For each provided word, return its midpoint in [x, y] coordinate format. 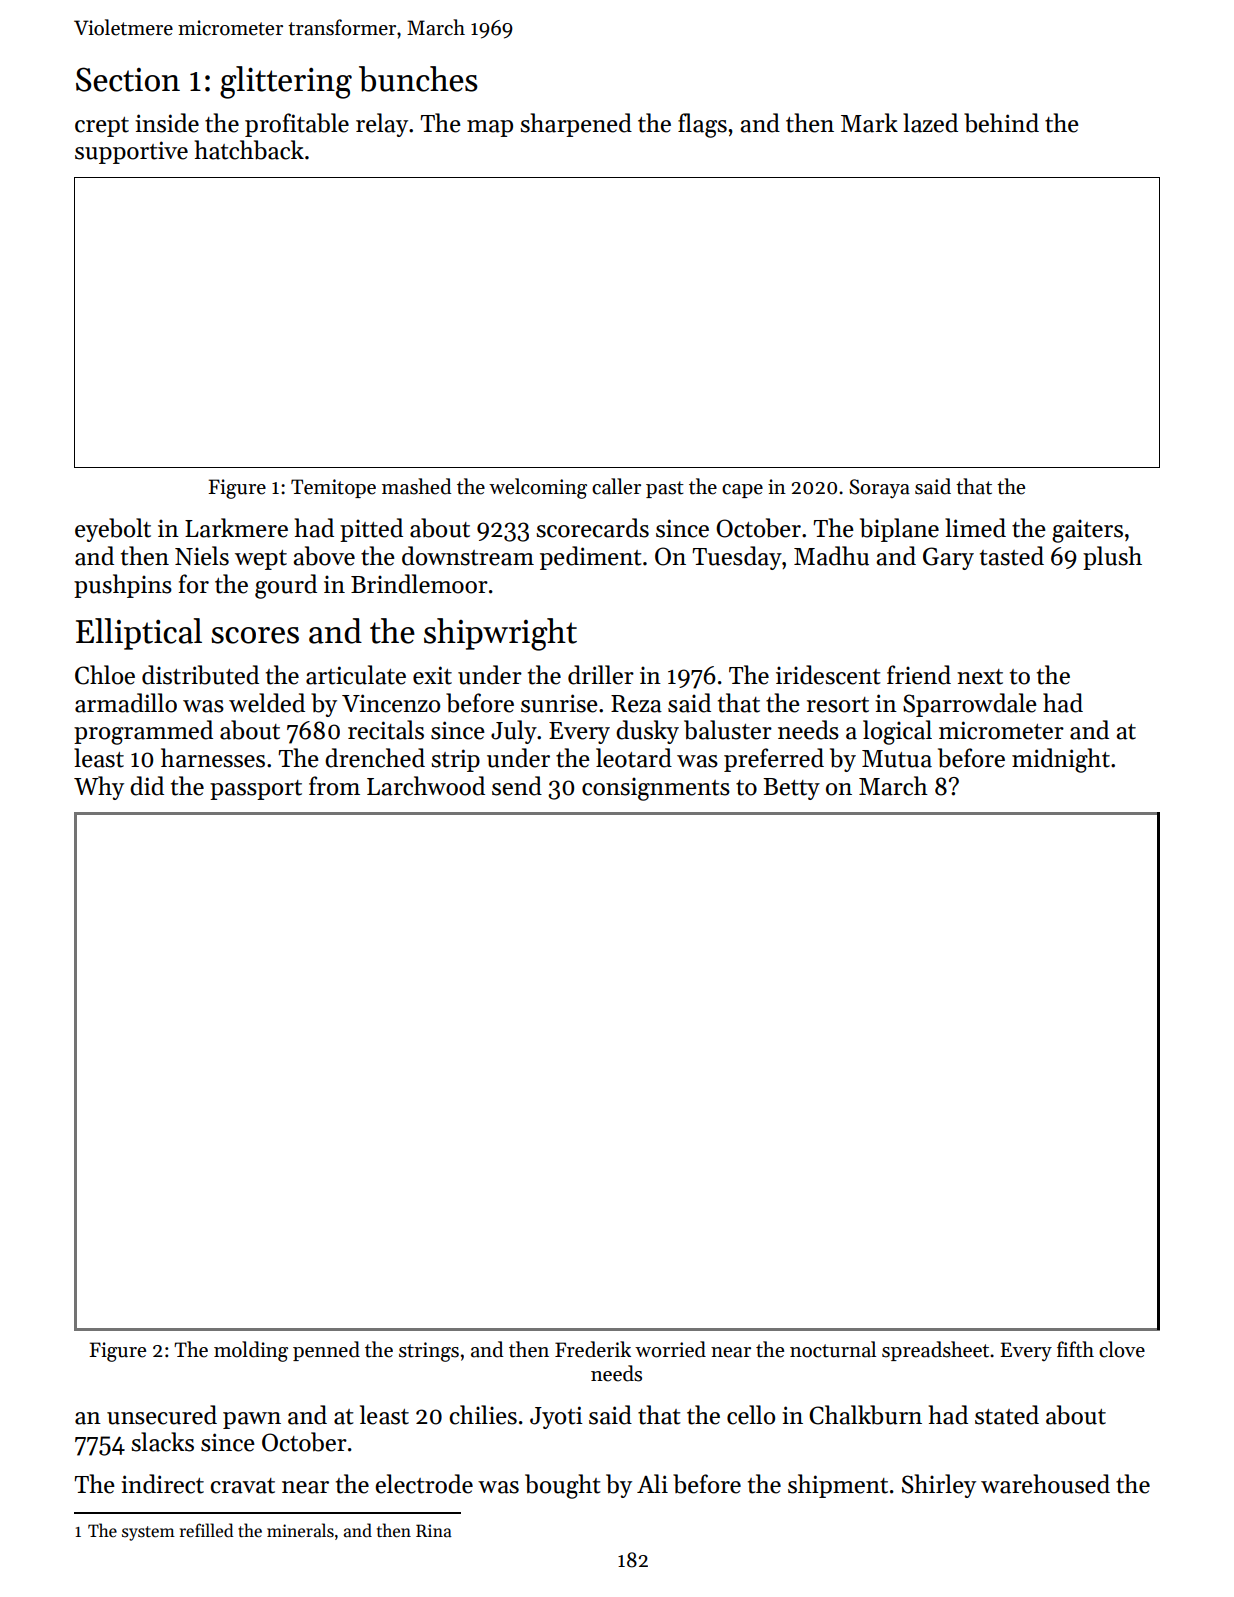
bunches [418, 79]
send [517, 786]
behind [1001, 123]
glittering [286, 82]
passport [256, 790]
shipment [838, 1486]
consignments [656, 789]
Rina [434, 1531]
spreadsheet [935, 1351]
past [665, 489]
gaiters [1087, 531]
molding [251, 1351]
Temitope [333, 488]
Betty [791, 789]
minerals [300, 1530]
